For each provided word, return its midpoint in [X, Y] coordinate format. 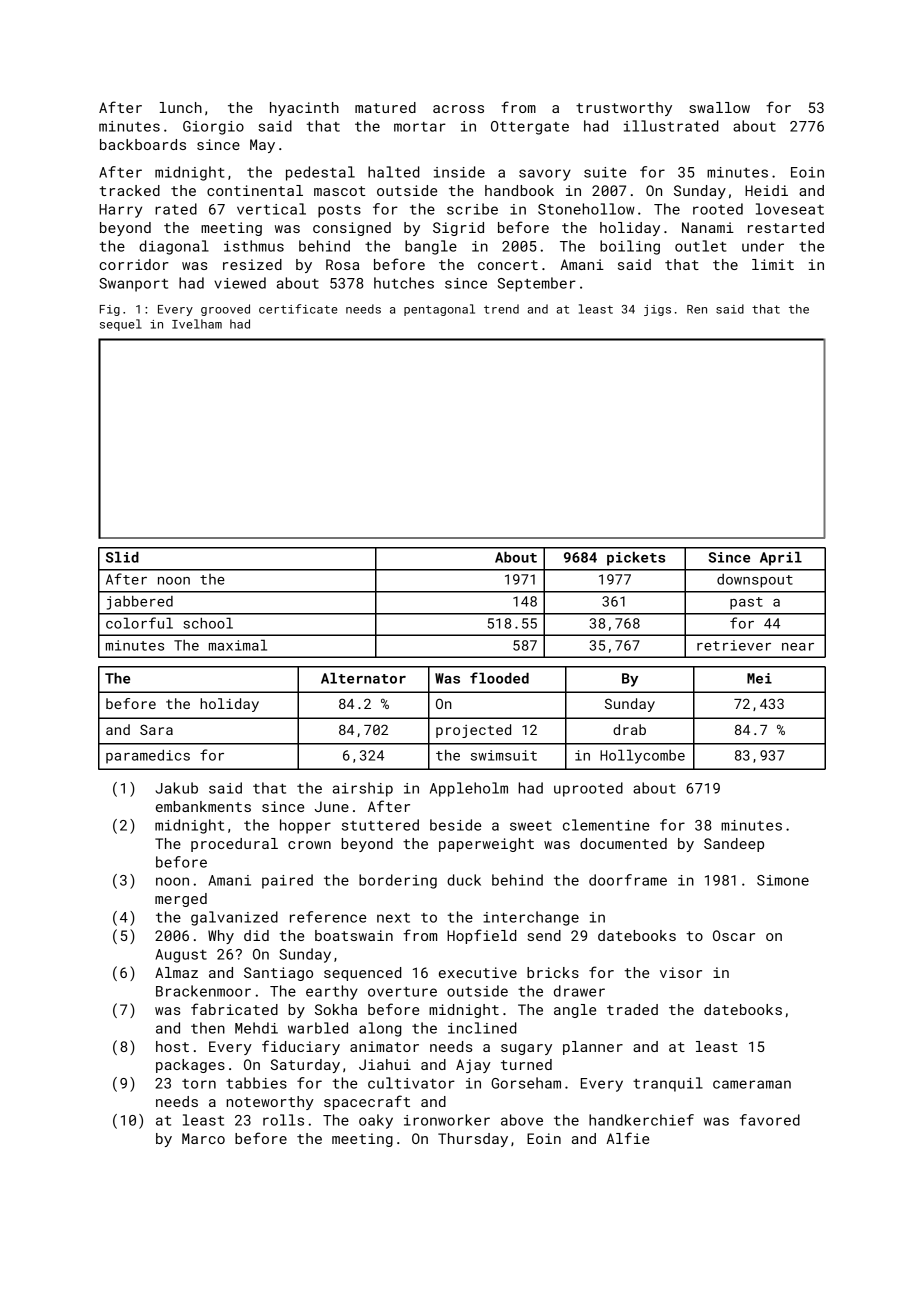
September [537, 284]
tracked [129, 190]
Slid [122, 557]
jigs [657, 310]
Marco [203, 1138]
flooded [499, 678]
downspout [755, 581]
